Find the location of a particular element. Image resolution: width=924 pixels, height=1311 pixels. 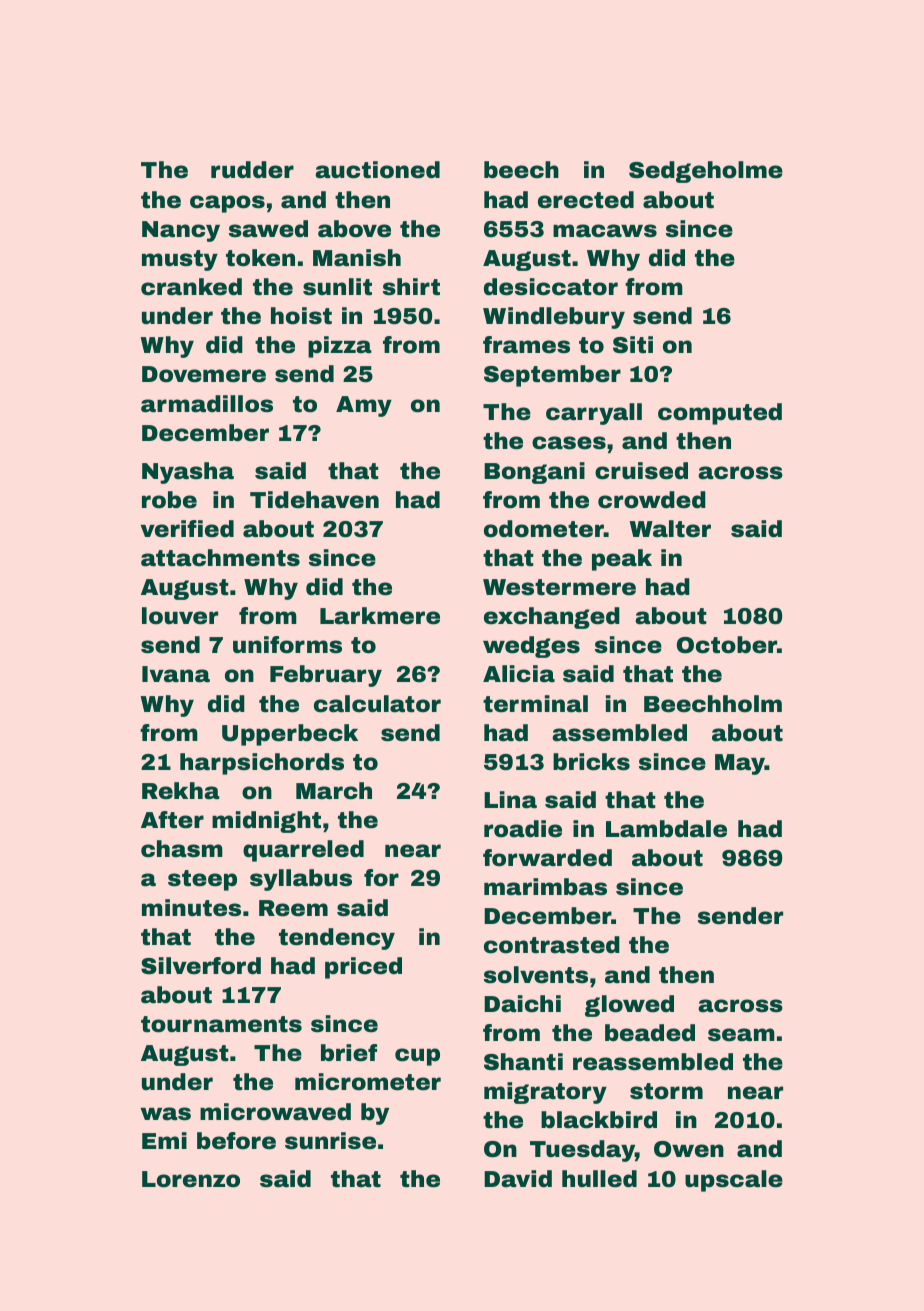

Siti is located at coordinates (633, 345).
